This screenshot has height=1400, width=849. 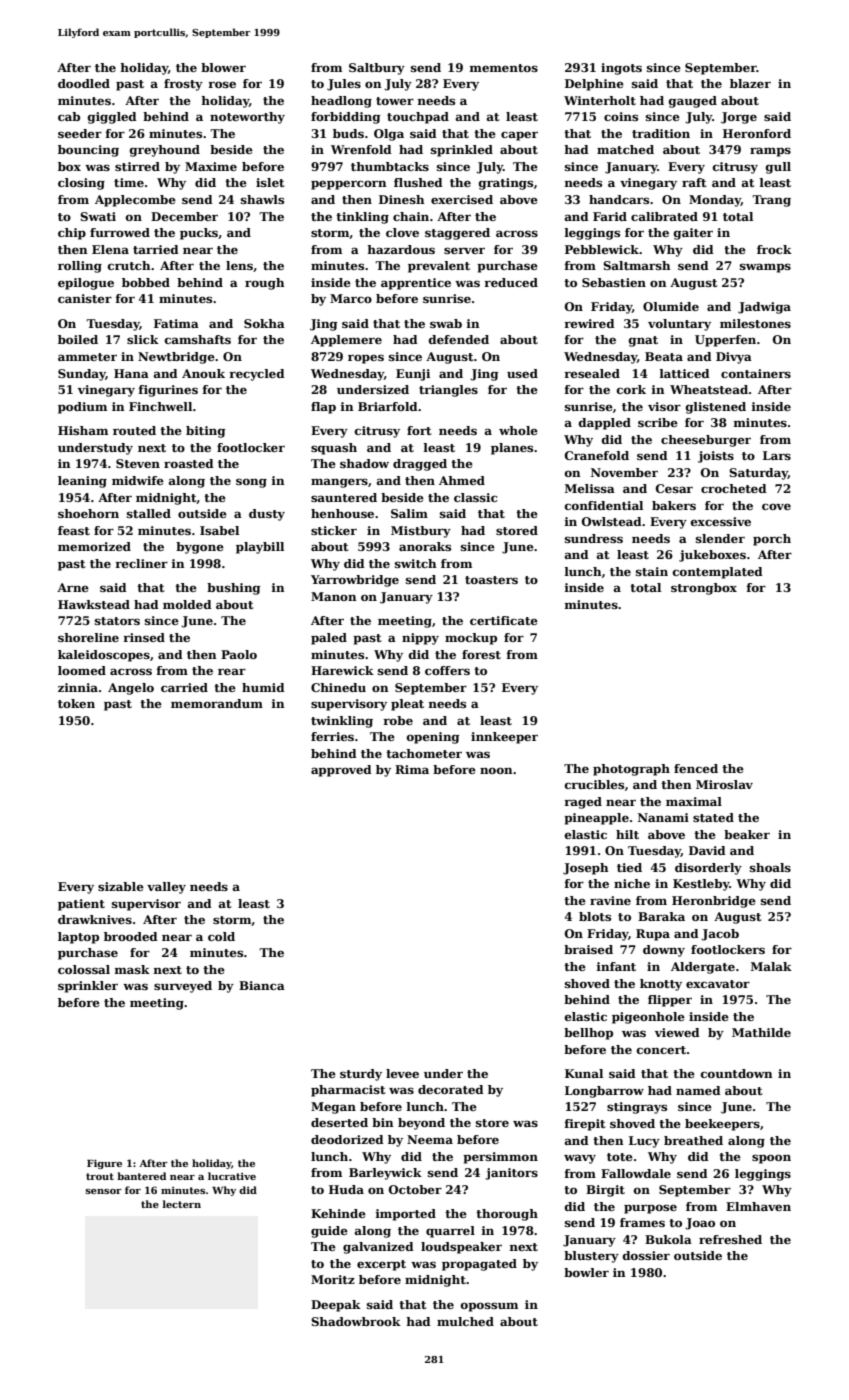 I want to click on frock, so click(x=774, y=249).
